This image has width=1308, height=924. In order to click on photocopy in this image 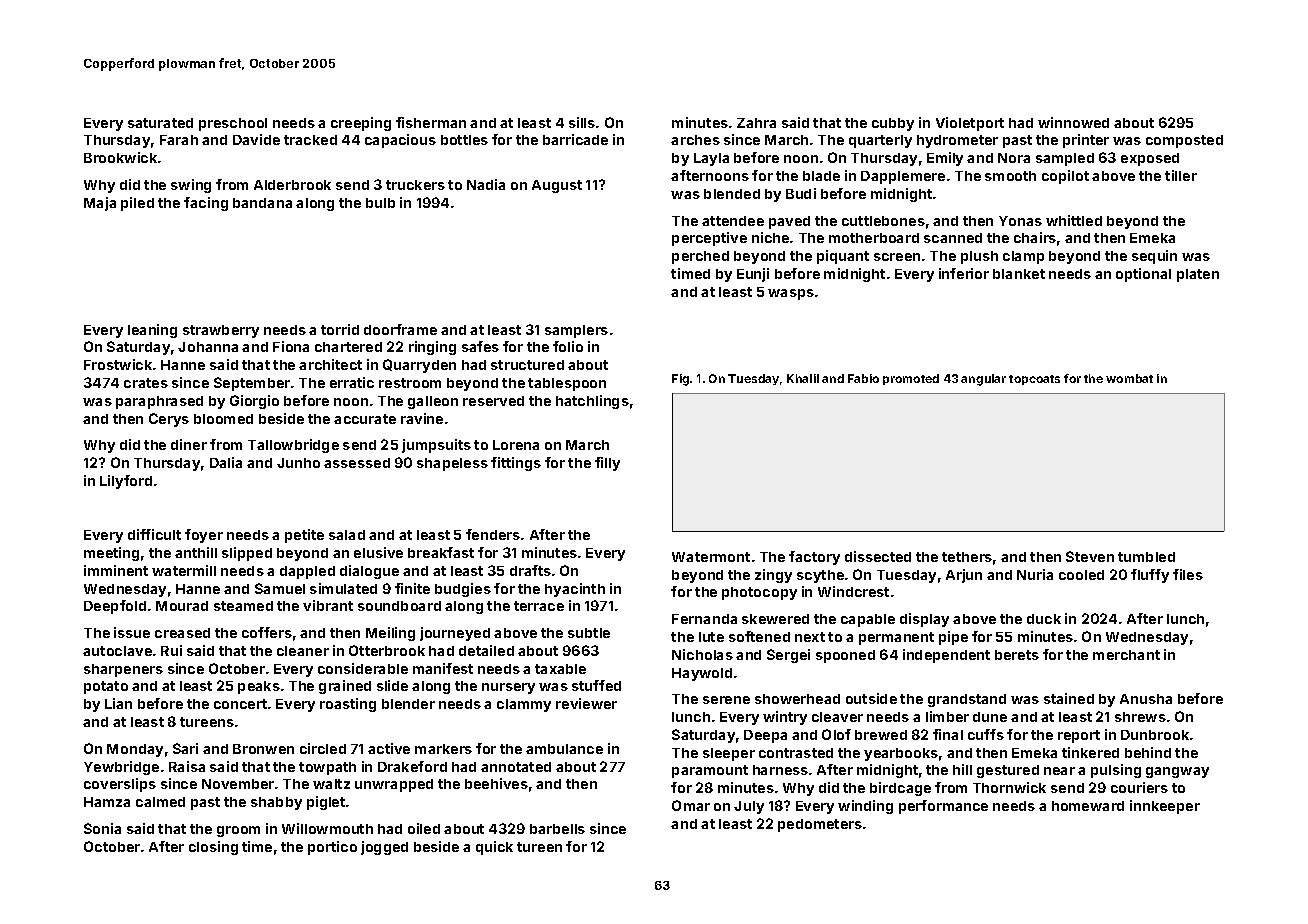, I will do `click(759, 593)`.
